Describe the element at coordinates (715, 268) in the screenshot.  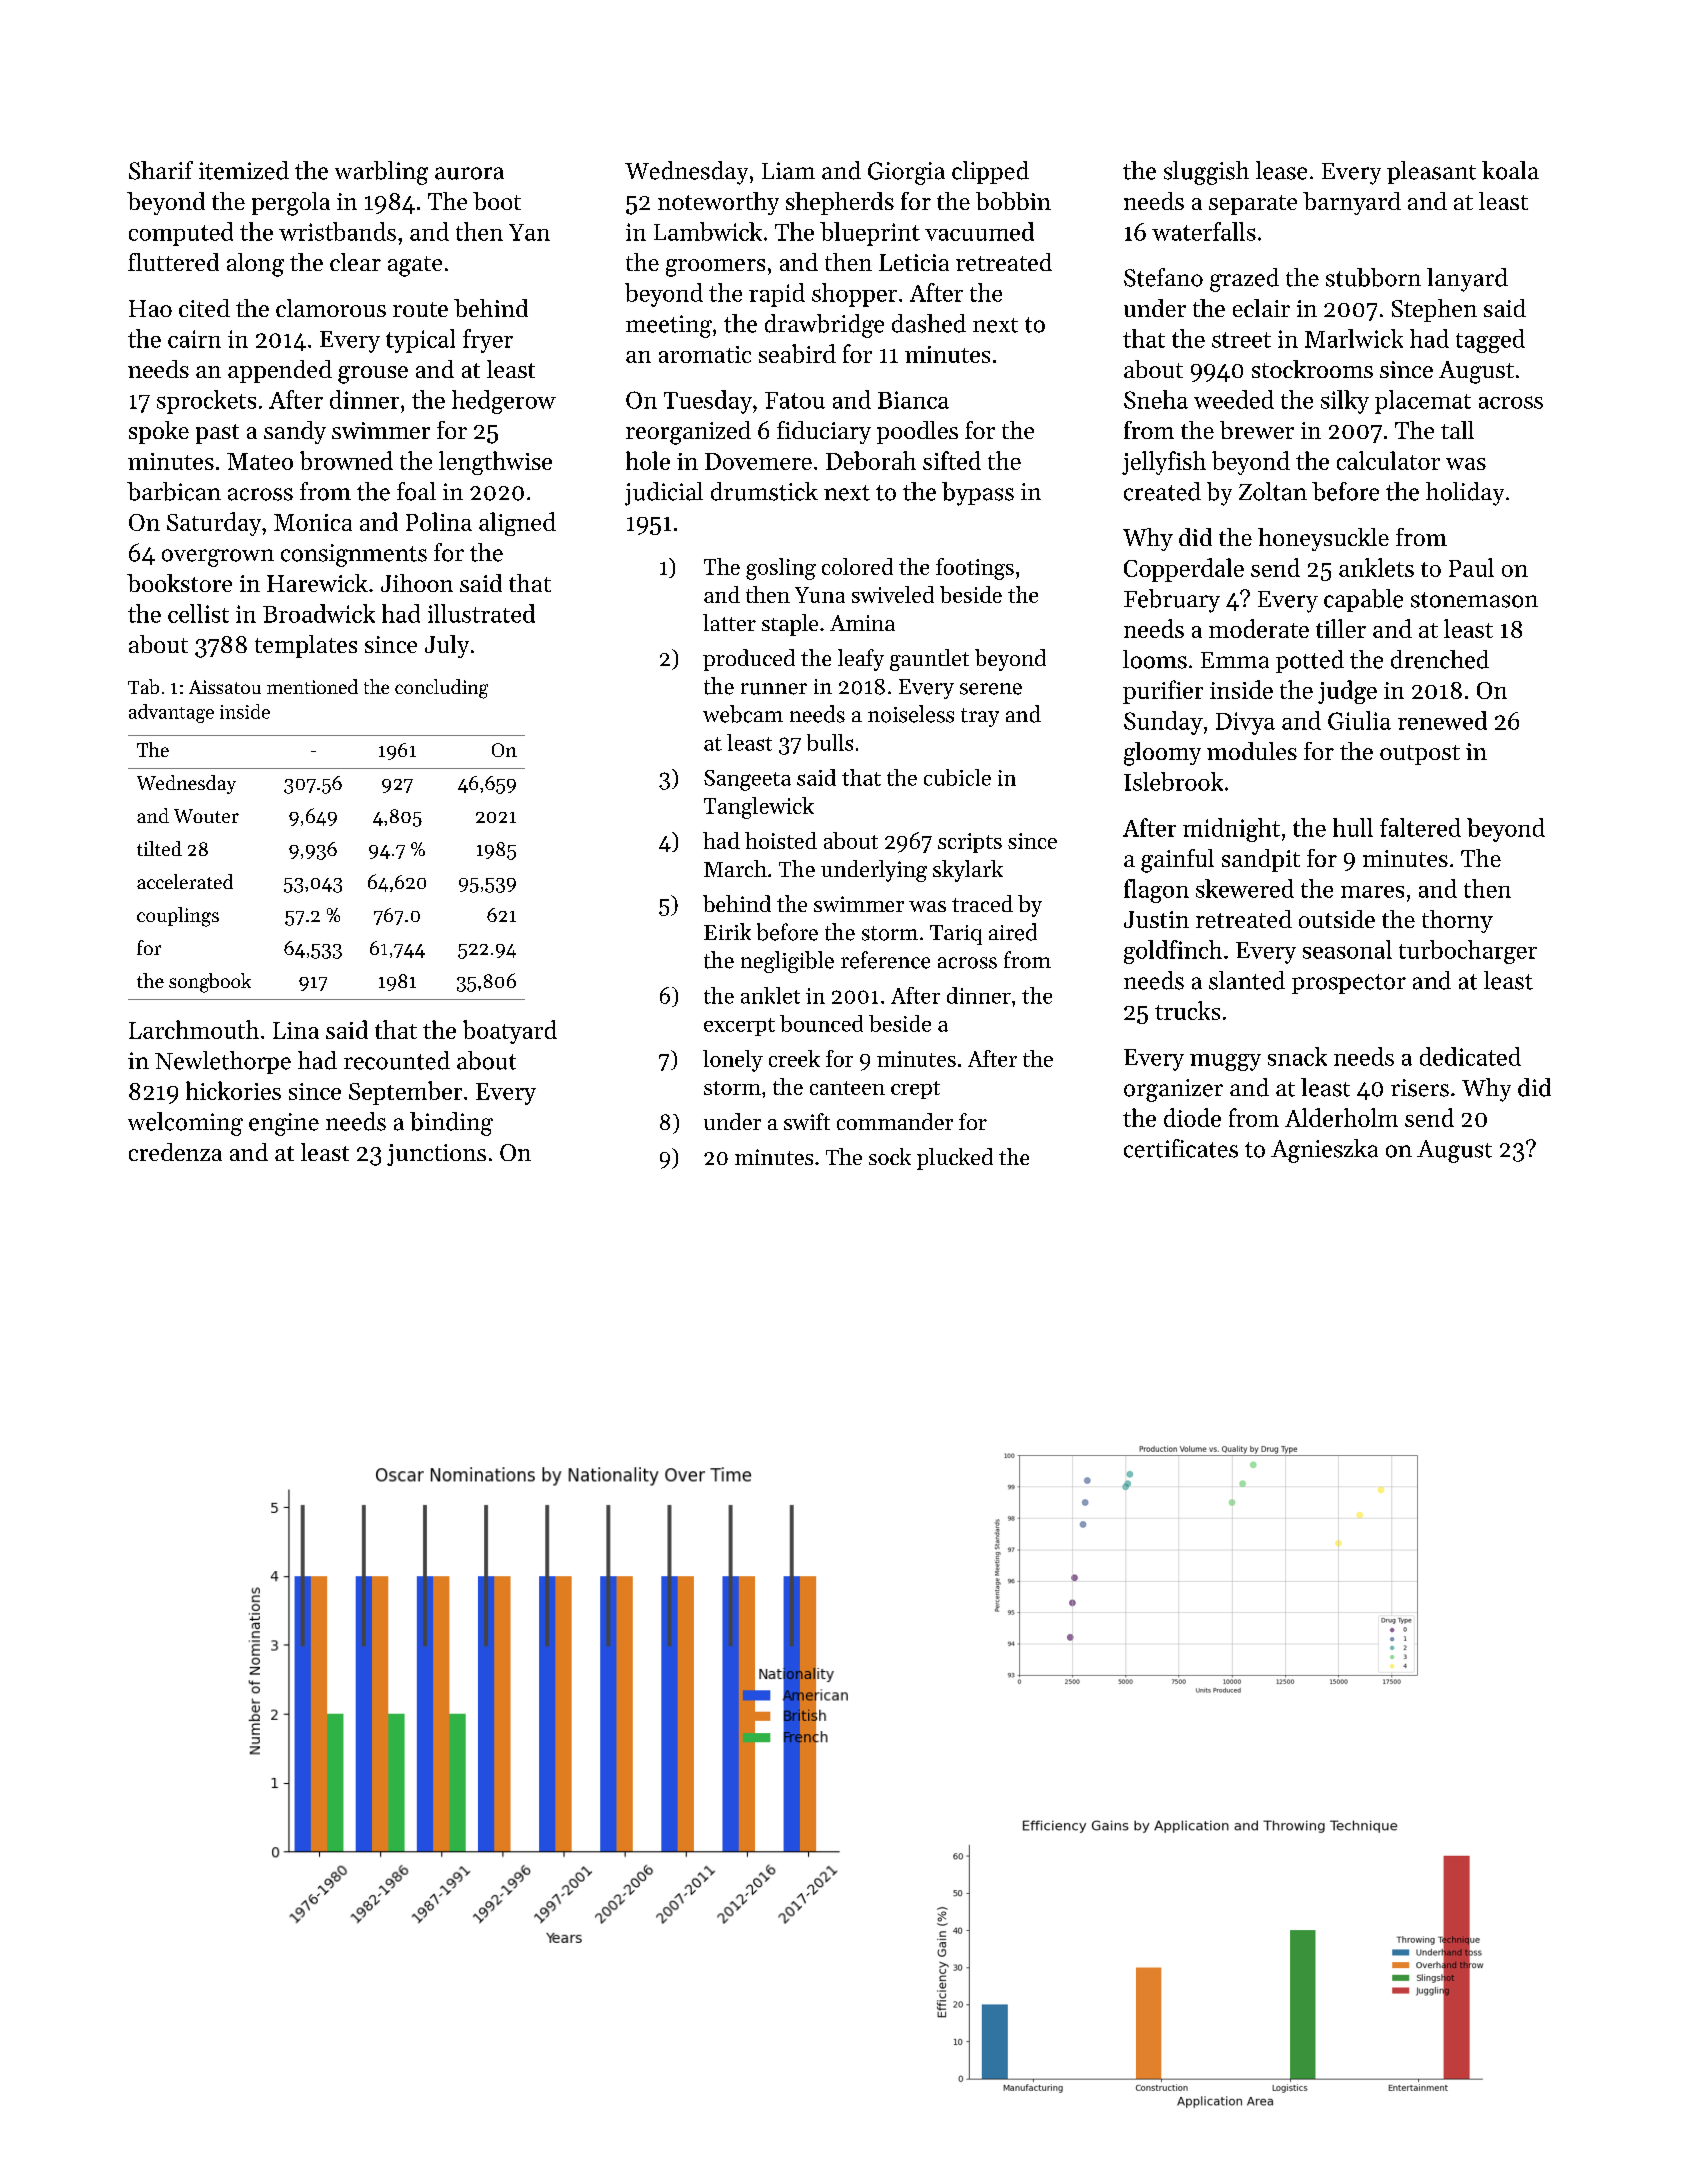
I see `groomers` at that location.
